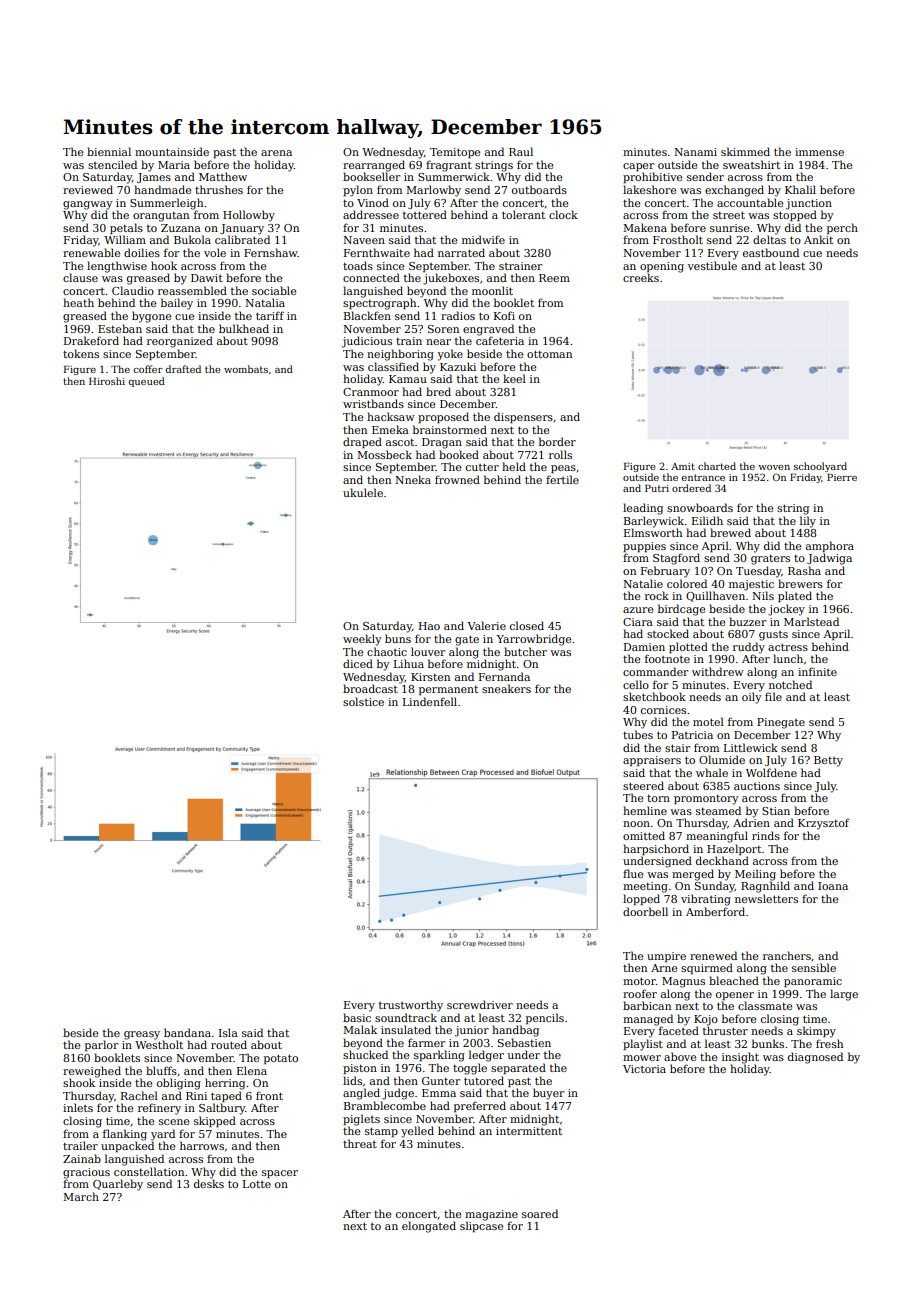 Image resolution: width=924 pixels, height=1308 pixels. What do you see at coordinates (808, 522) in the screenshot?
I see `lily` at bounding box center [808, 522].
